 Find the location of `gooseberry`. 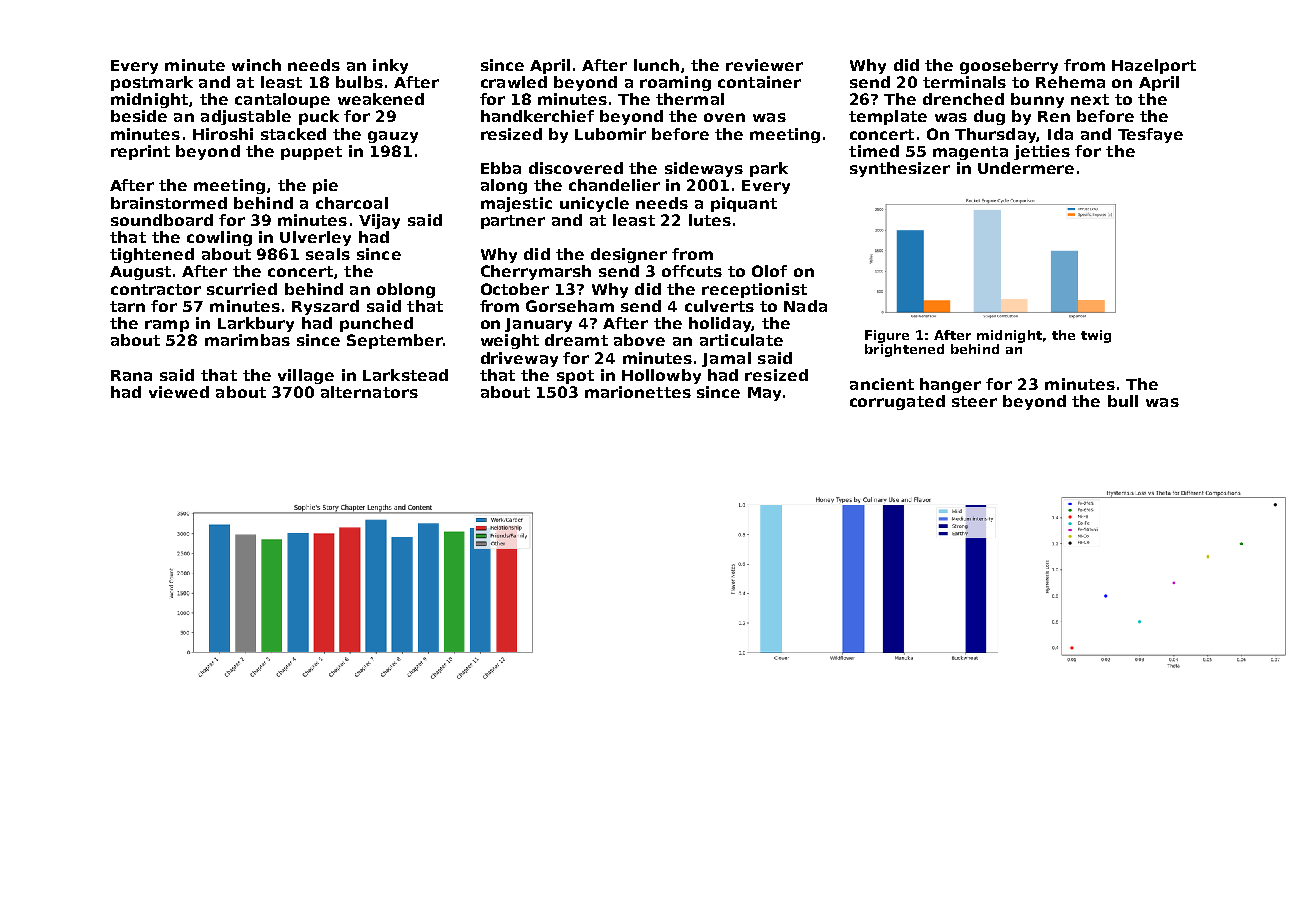

gooseberry is located at coordinates (1009, 66).
